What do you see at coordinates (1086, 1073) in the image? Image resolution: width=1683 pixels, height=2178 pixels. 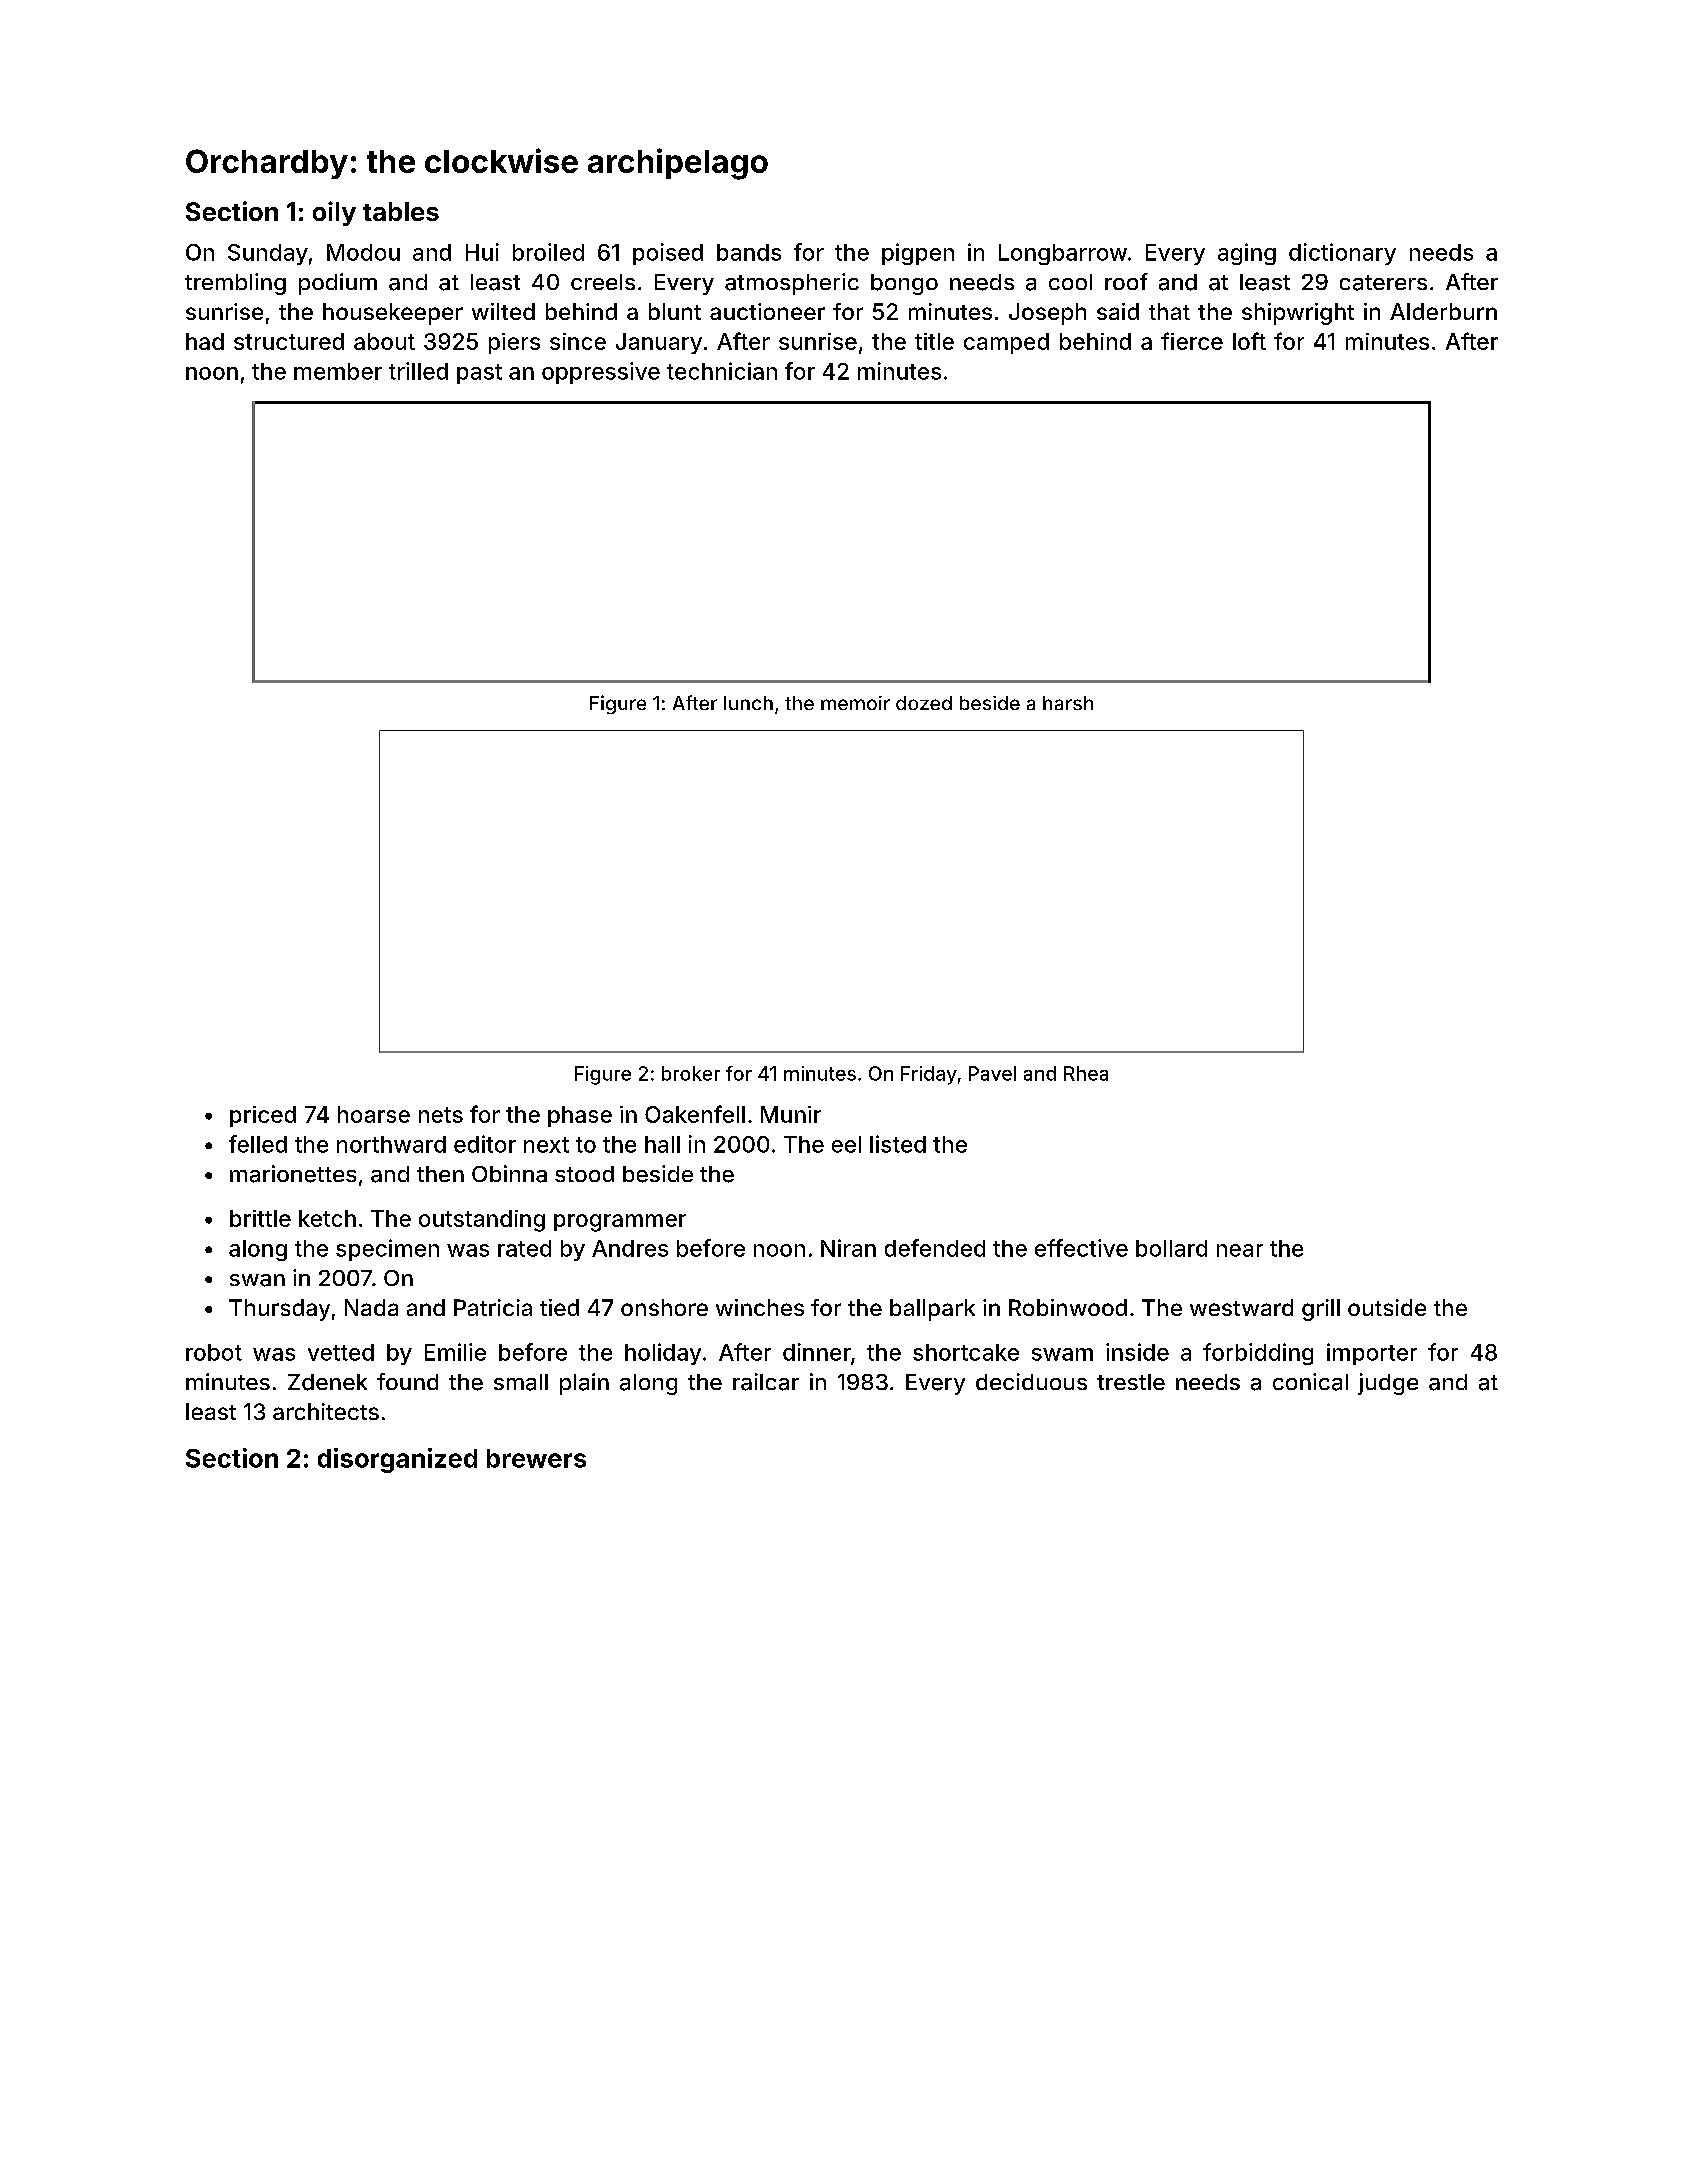 I see `Rhea` at bounding box center [1086, 1073].
